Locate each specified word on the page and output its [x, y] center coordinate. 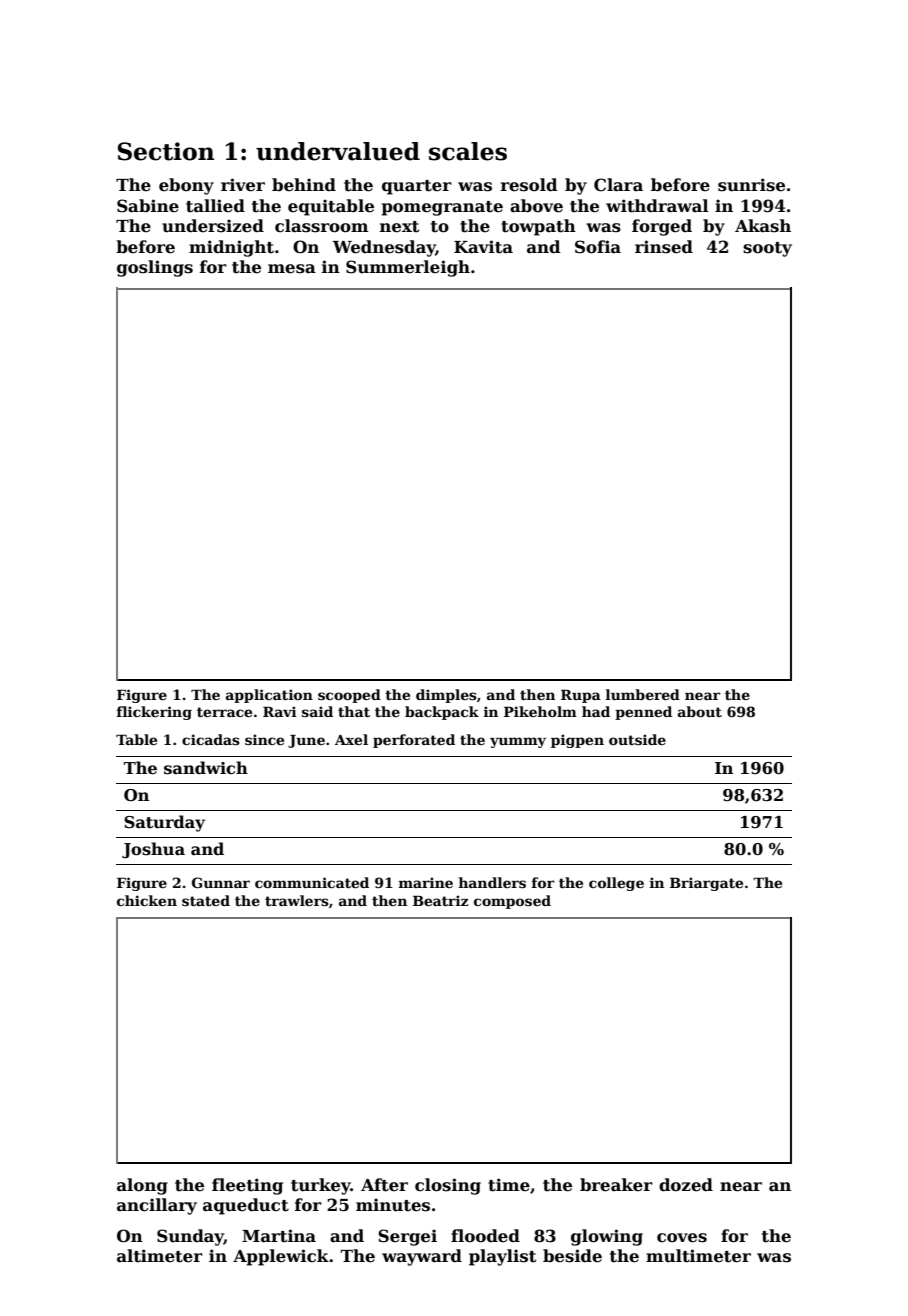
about [700, 711]
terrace [224, 712]
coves [682, 1238]
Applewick [281, 1257]
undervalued [338, 151]
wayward [422, 1257]
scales [468, 151]
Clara [618, 185]
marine [425, 882]
